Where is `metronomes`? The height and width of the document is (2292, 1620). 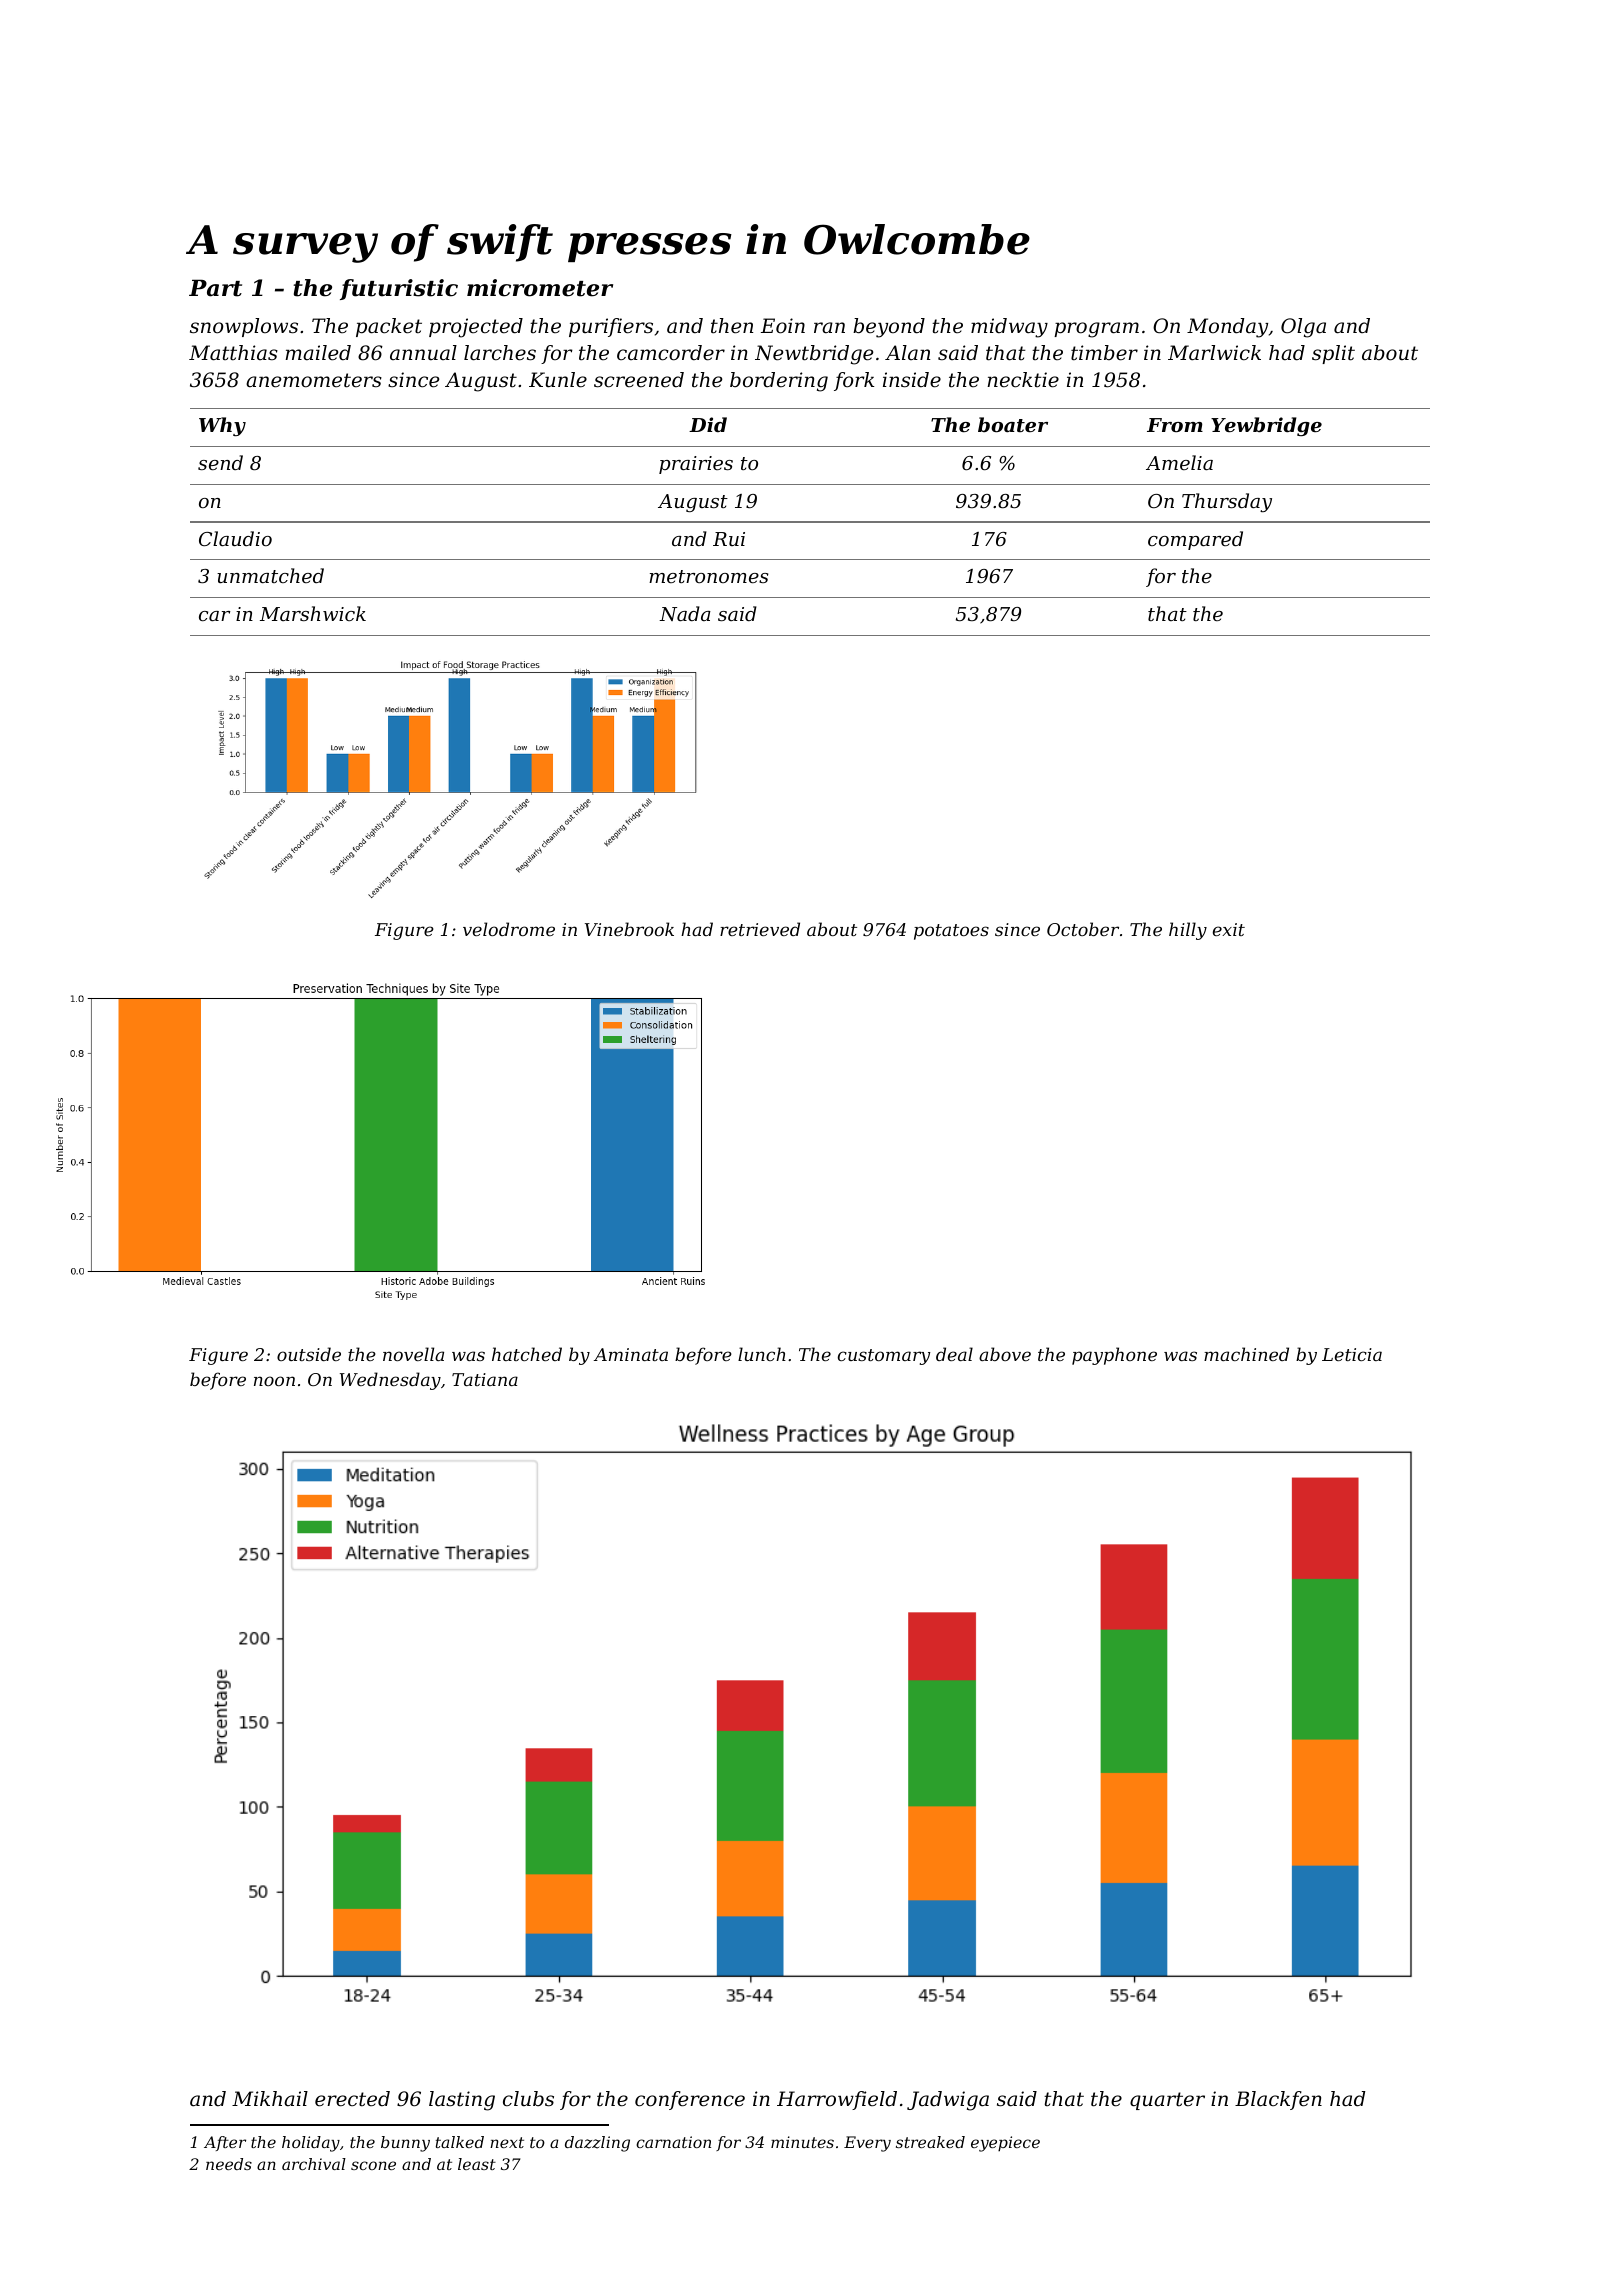
metronomes is located at coordinates (708, 576).
